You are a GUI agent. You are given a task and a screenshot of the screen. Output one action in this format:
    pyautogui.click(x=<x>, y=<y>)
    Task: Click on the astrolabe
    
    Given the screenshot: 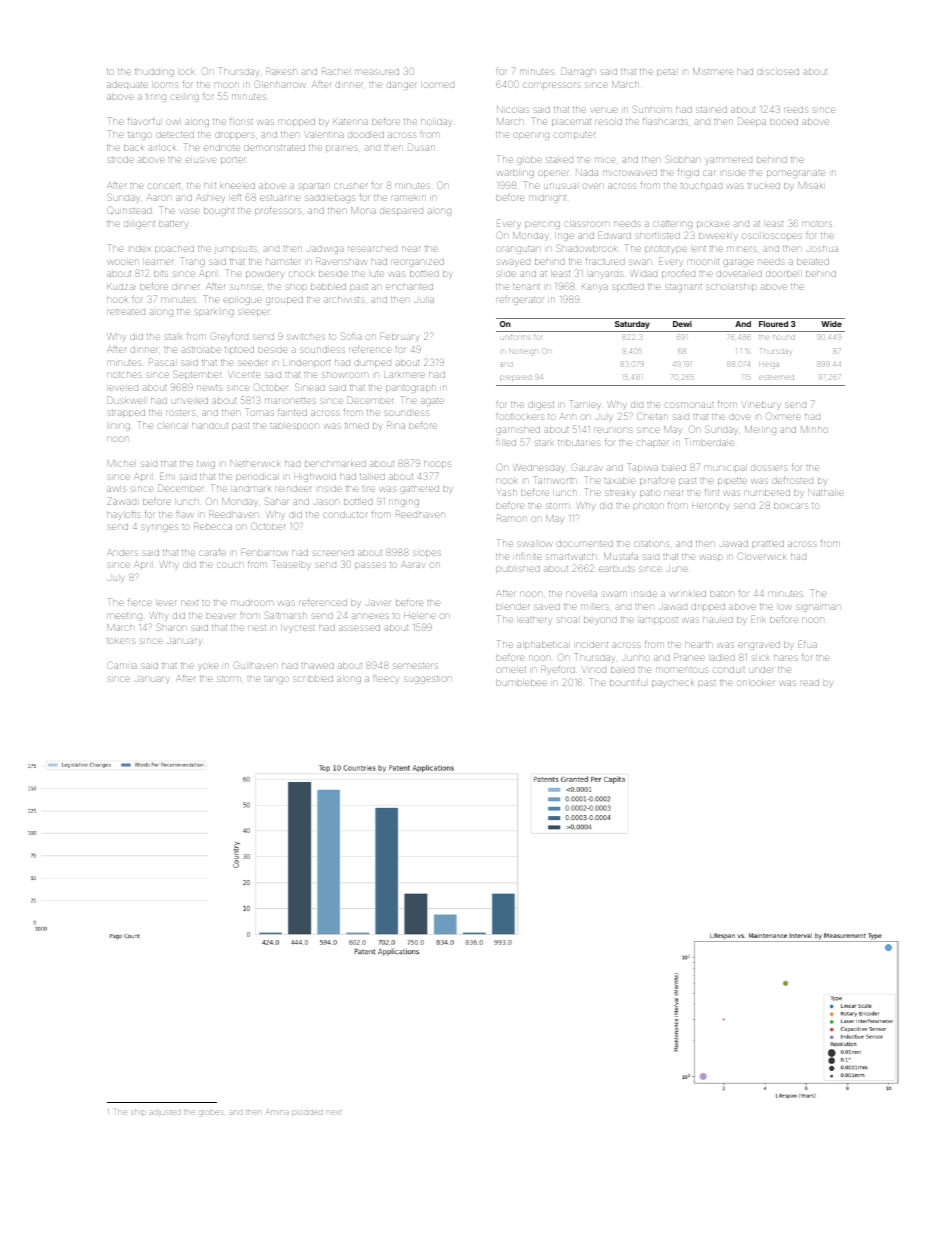 What is the action you would take?
    pyautogui.click(x=201, y=350)
